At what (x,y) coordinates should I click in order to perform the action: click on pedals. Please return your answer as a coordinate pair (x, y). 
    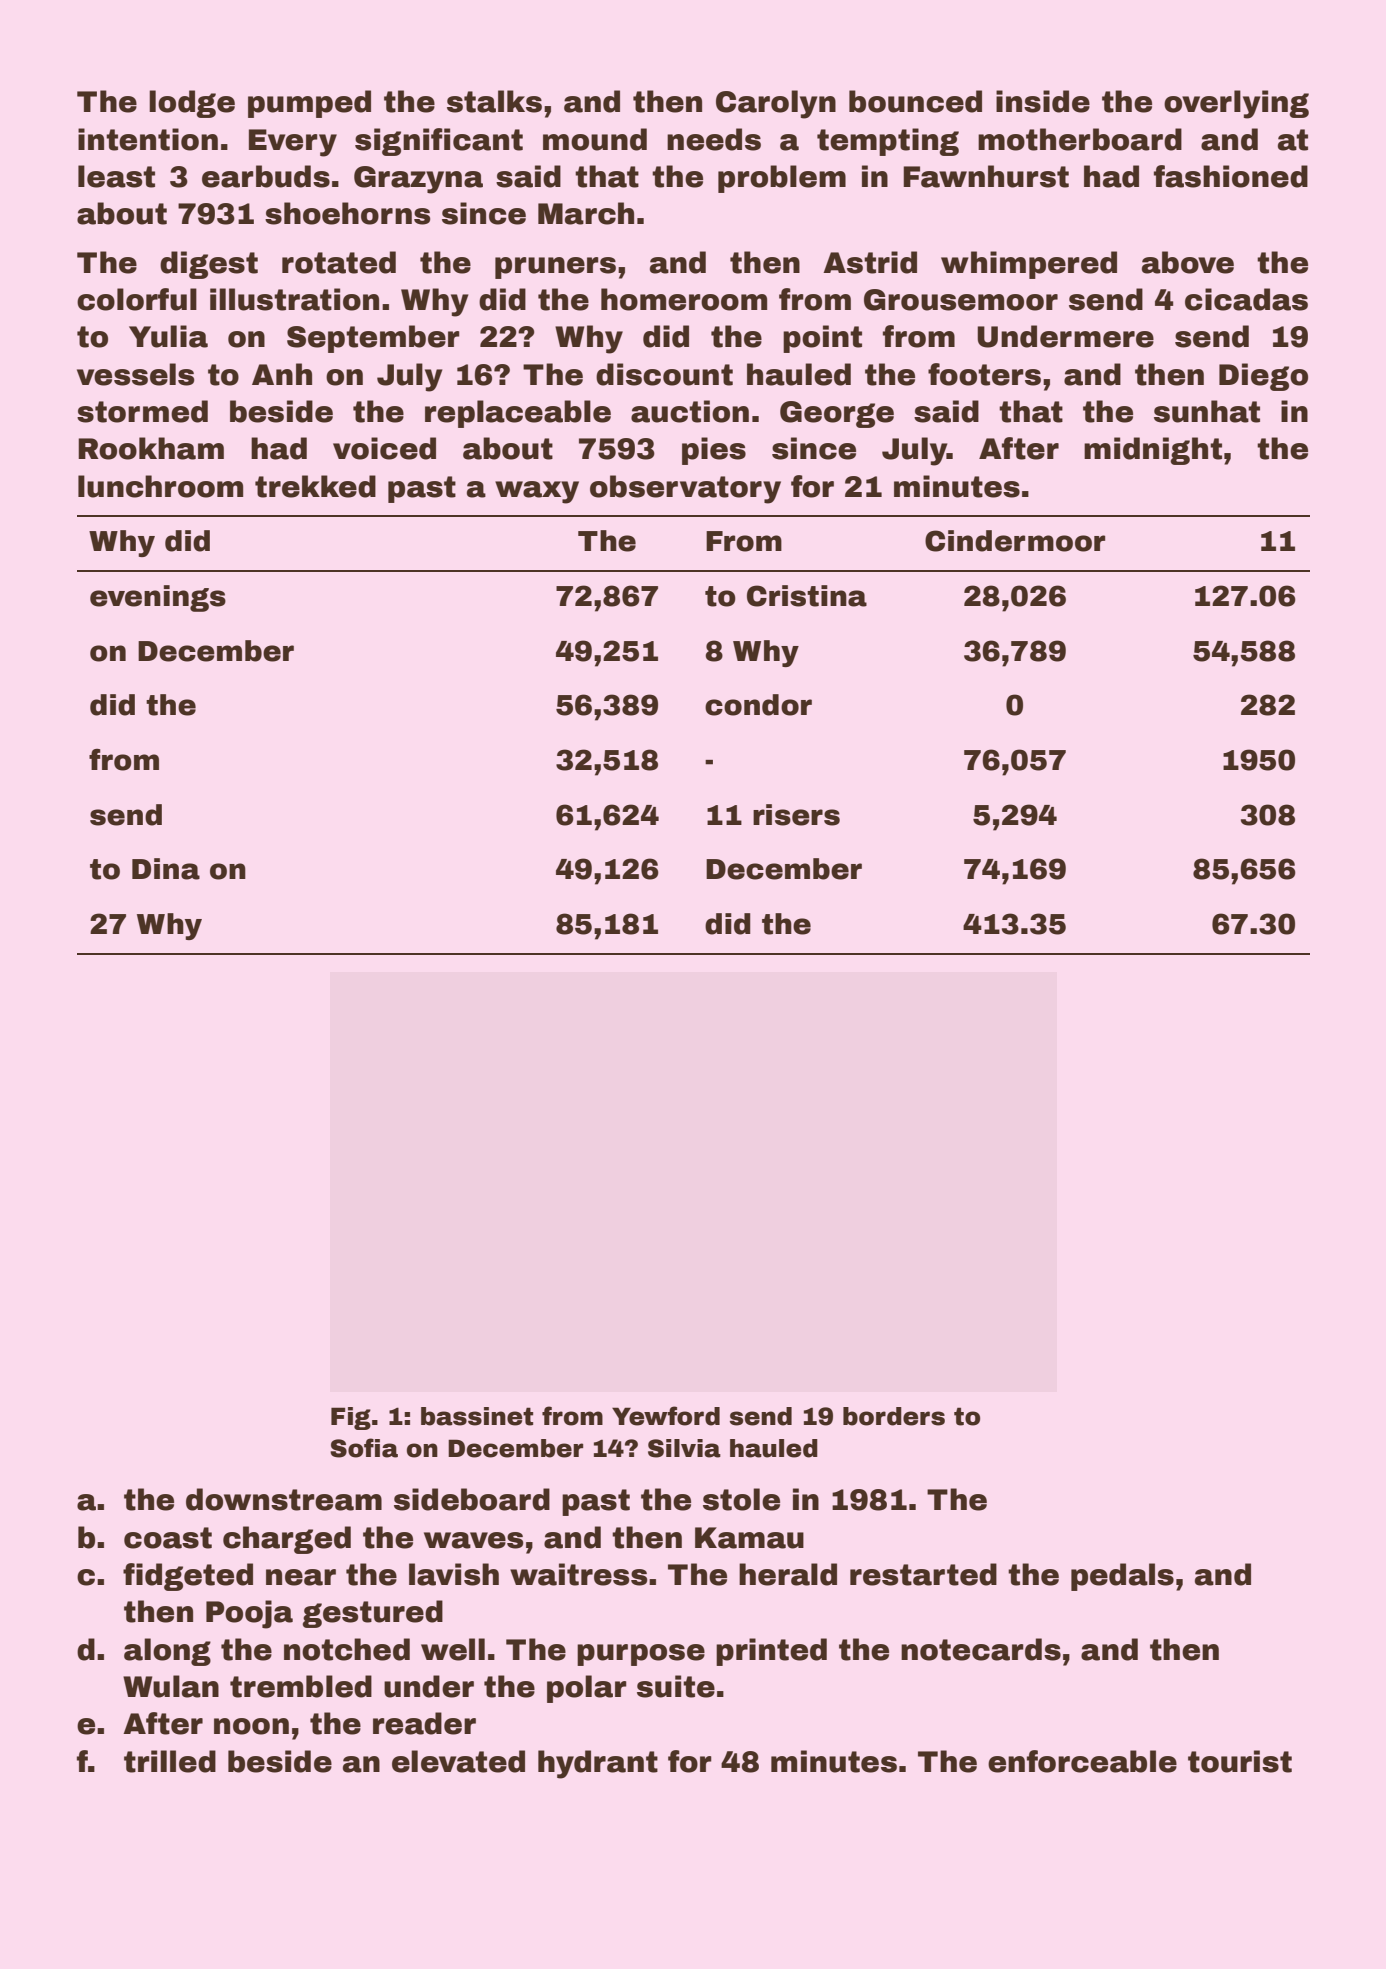
    Looking at the image, I should click on (1122, 1577).
